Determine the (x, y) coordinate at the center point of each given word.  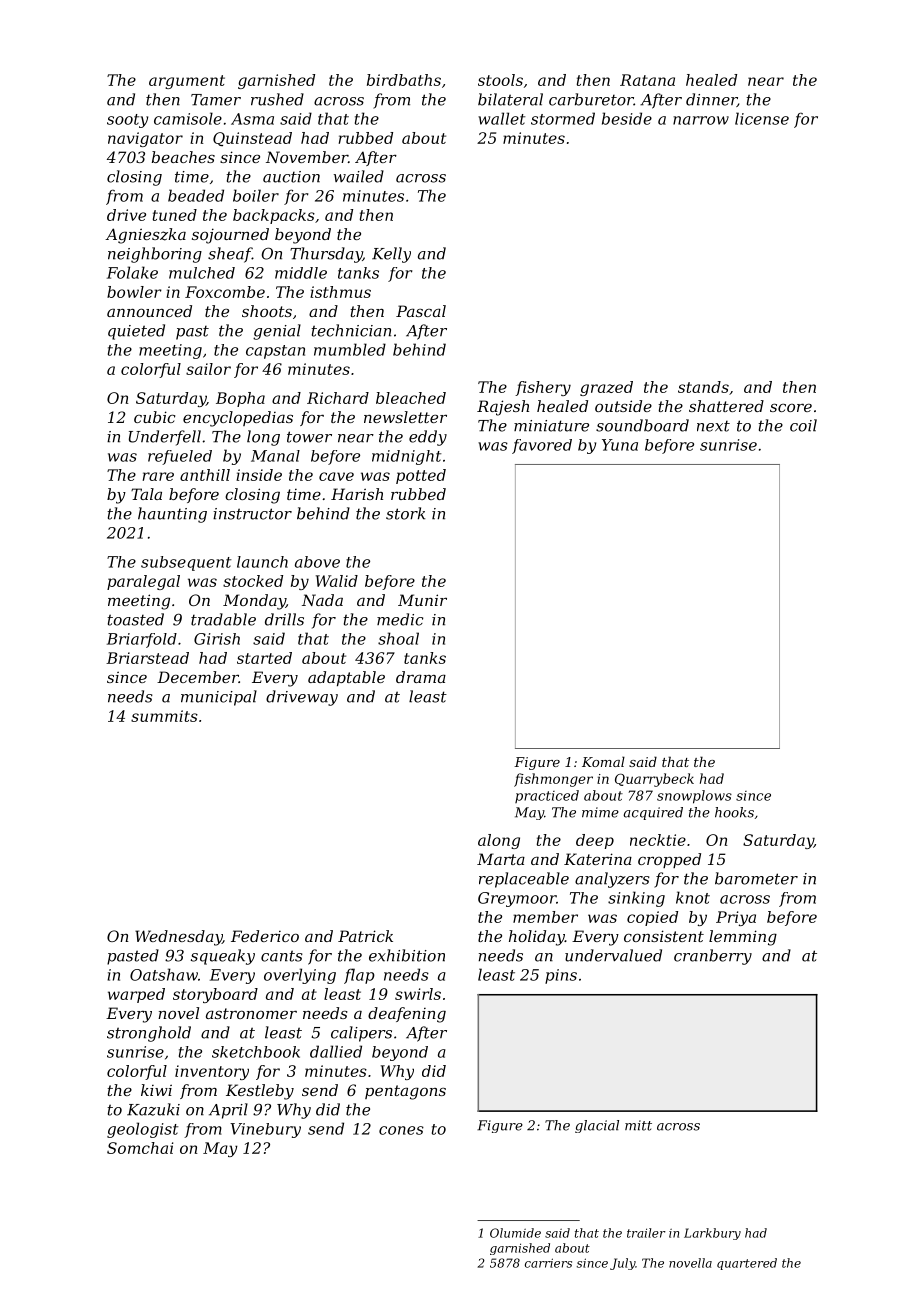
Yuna (620, 445)
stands (703, 387)
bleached (411, 398)
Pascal (421, 311)
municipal (219, 698)
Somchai (140, 1148)
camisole (188, 118)
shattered (726, 406)
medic (400, 619)
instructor (252, 514)
